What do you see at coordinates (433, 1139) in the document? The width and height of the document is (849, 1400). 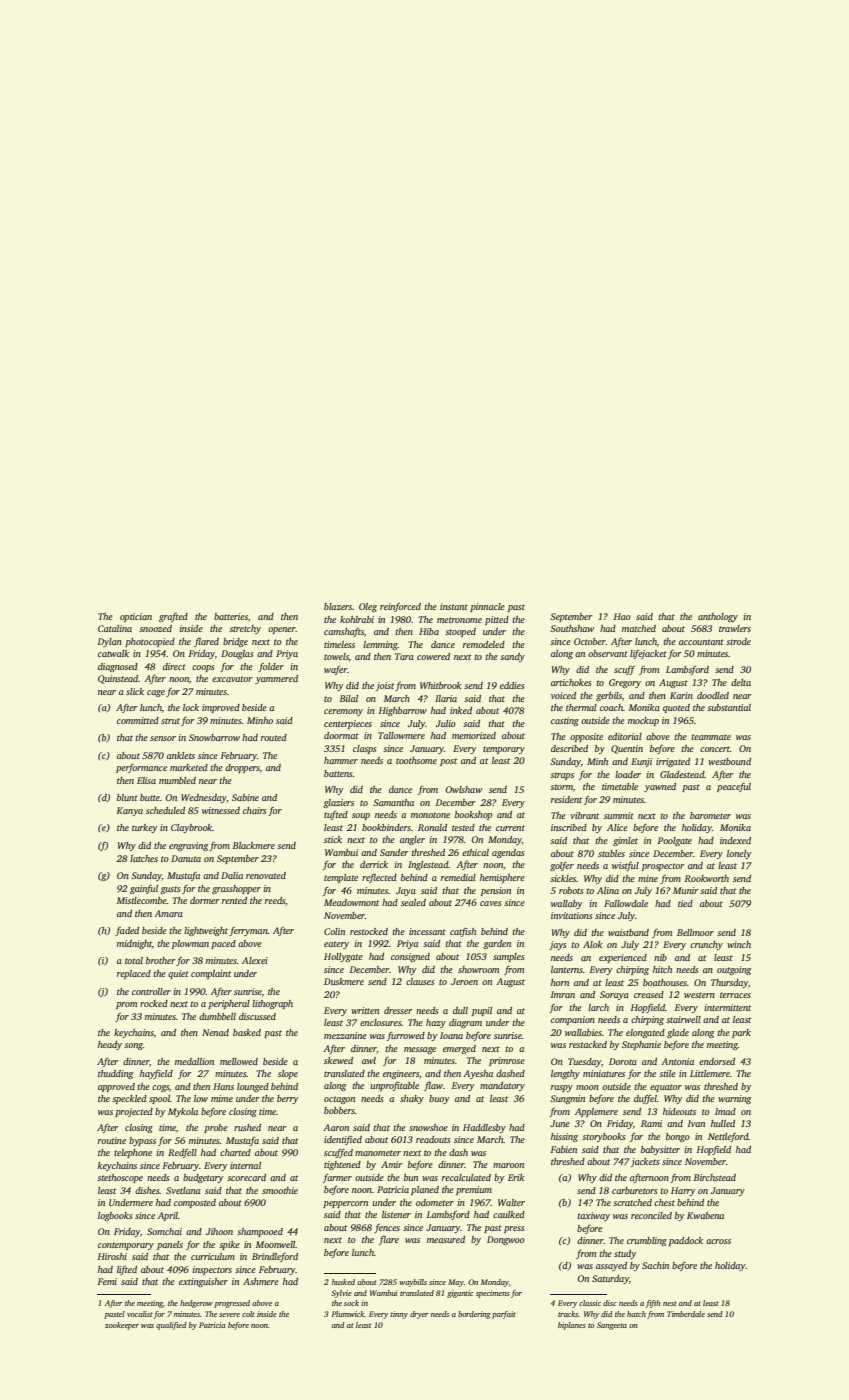 I see `readouts` at bounding box center [433, 1139].
